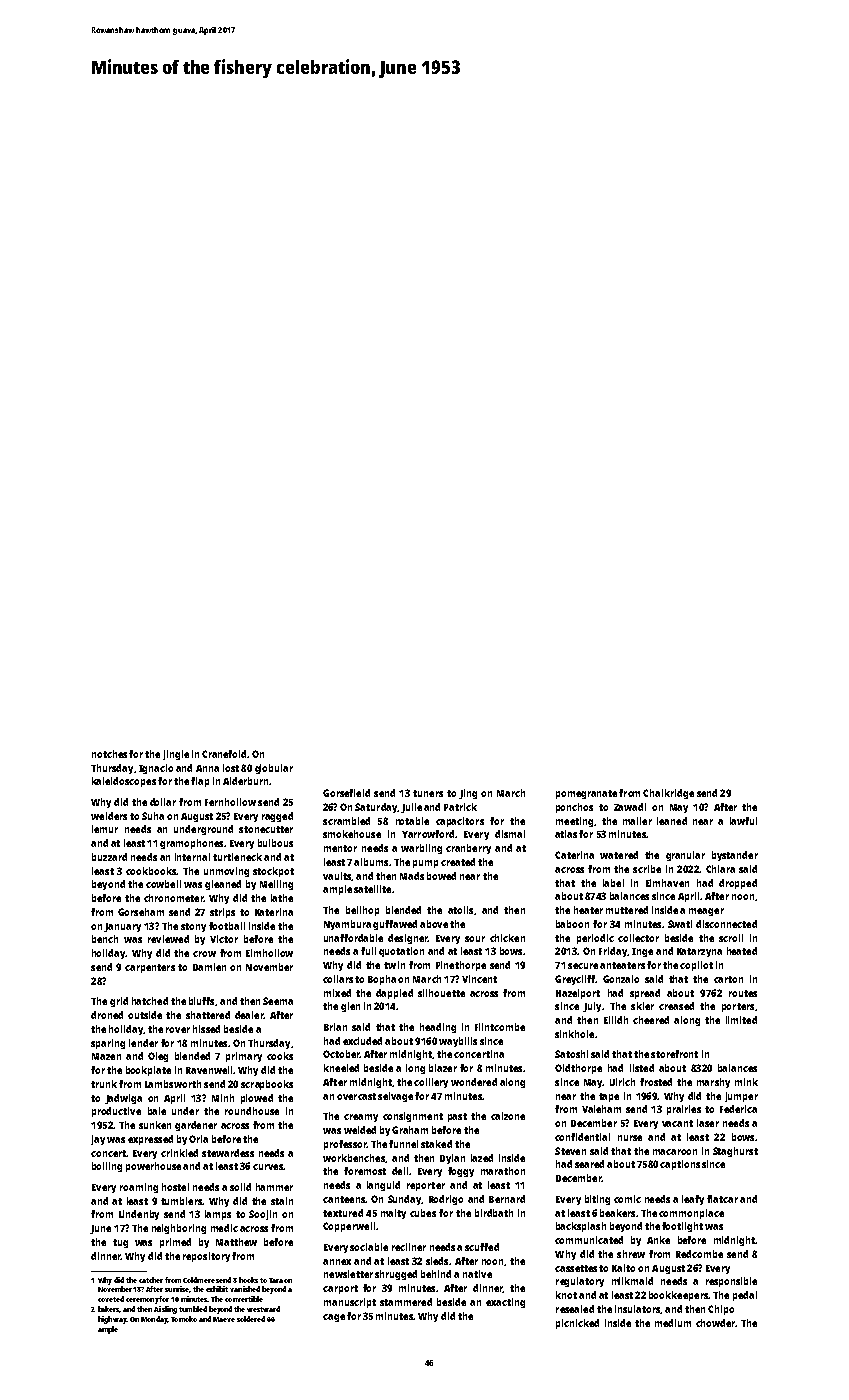  I want to click on notches, so click(109, 754).
